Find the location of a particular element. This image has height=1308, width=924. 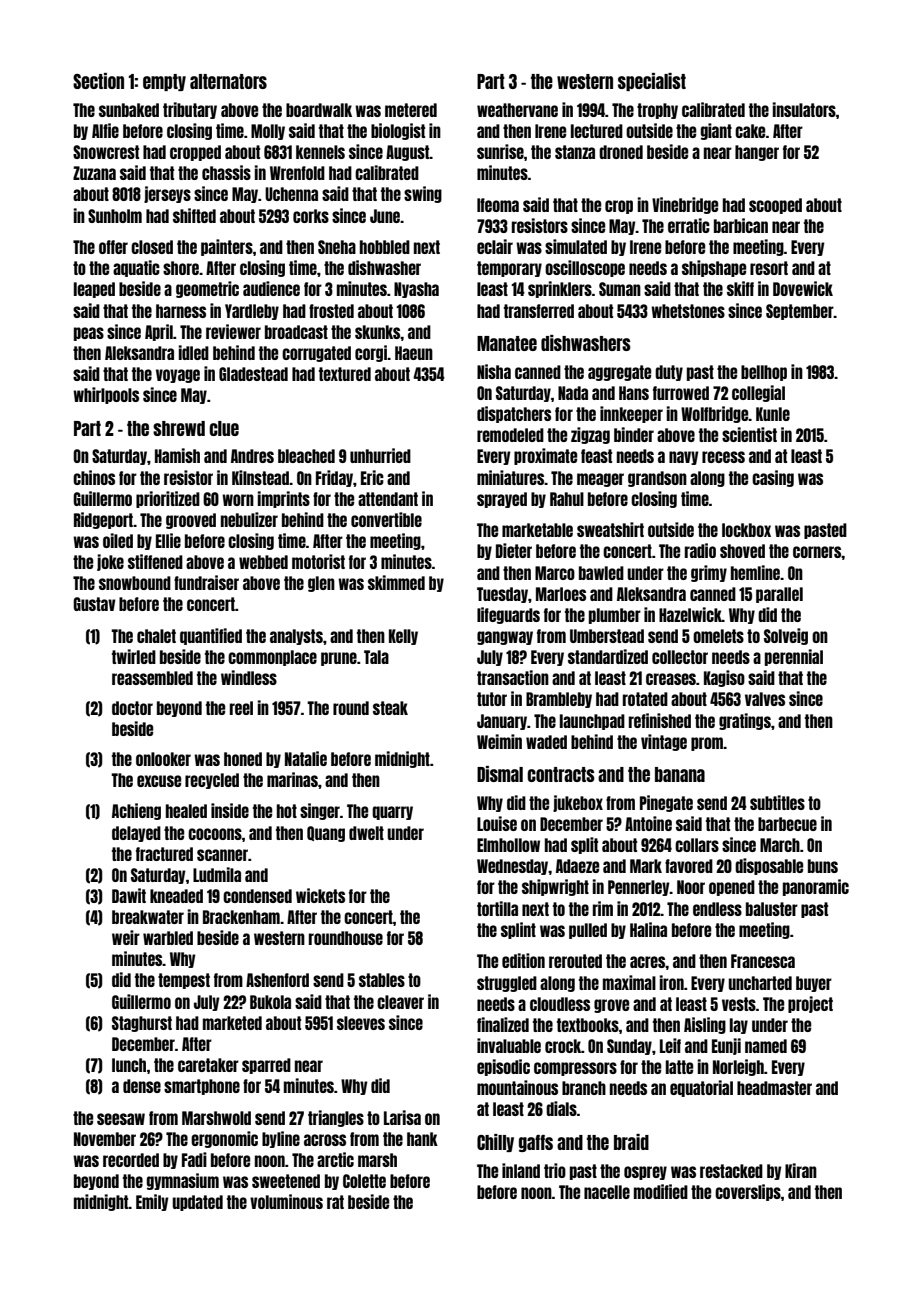

alternators is located at coordinates (228, 81).
